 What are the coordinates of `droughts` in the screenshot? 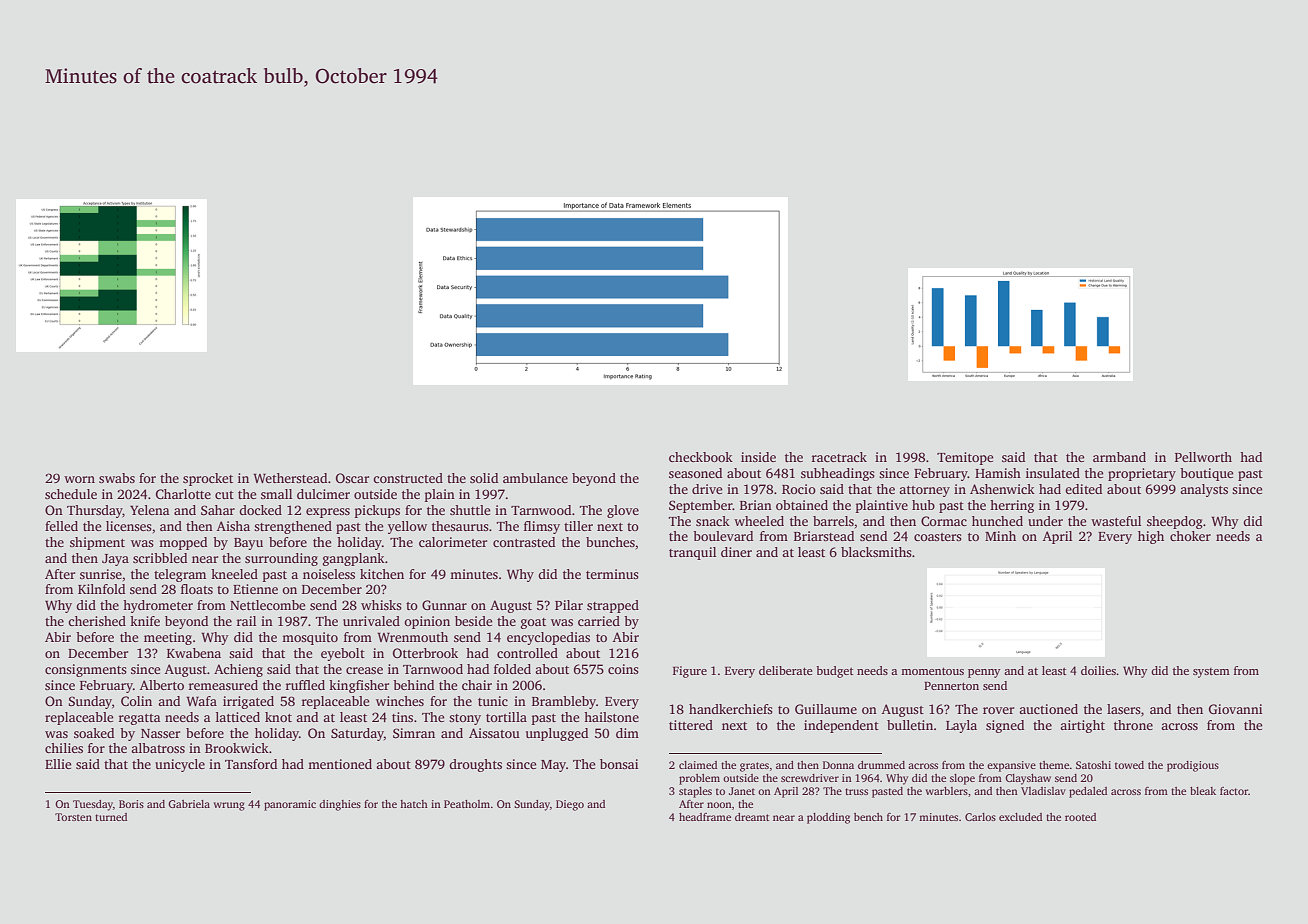 It's located at (475, 765).
